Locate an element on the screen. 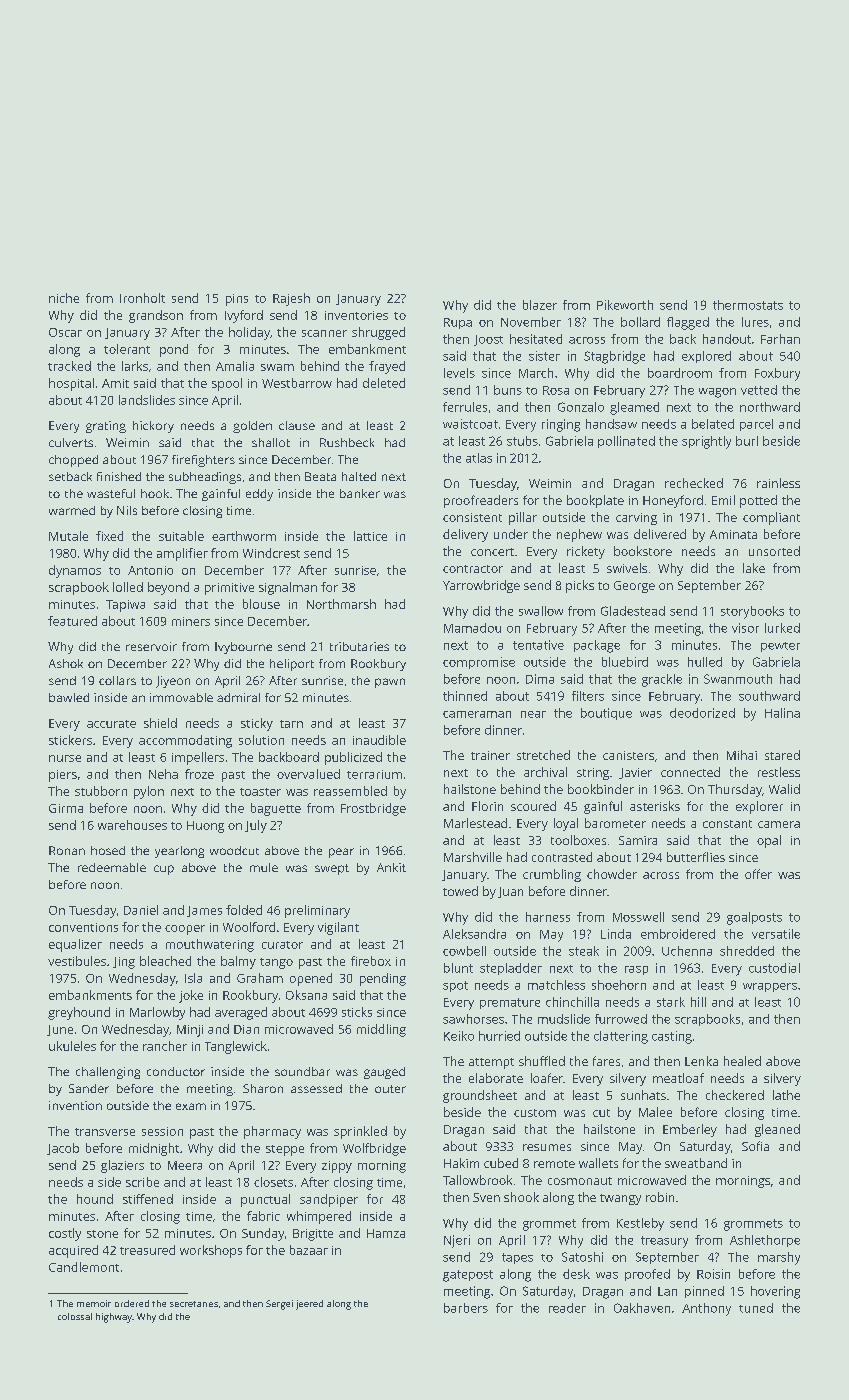 This screenshot has width=849, height=1400. Halina is located at coordinates (782, 713).
